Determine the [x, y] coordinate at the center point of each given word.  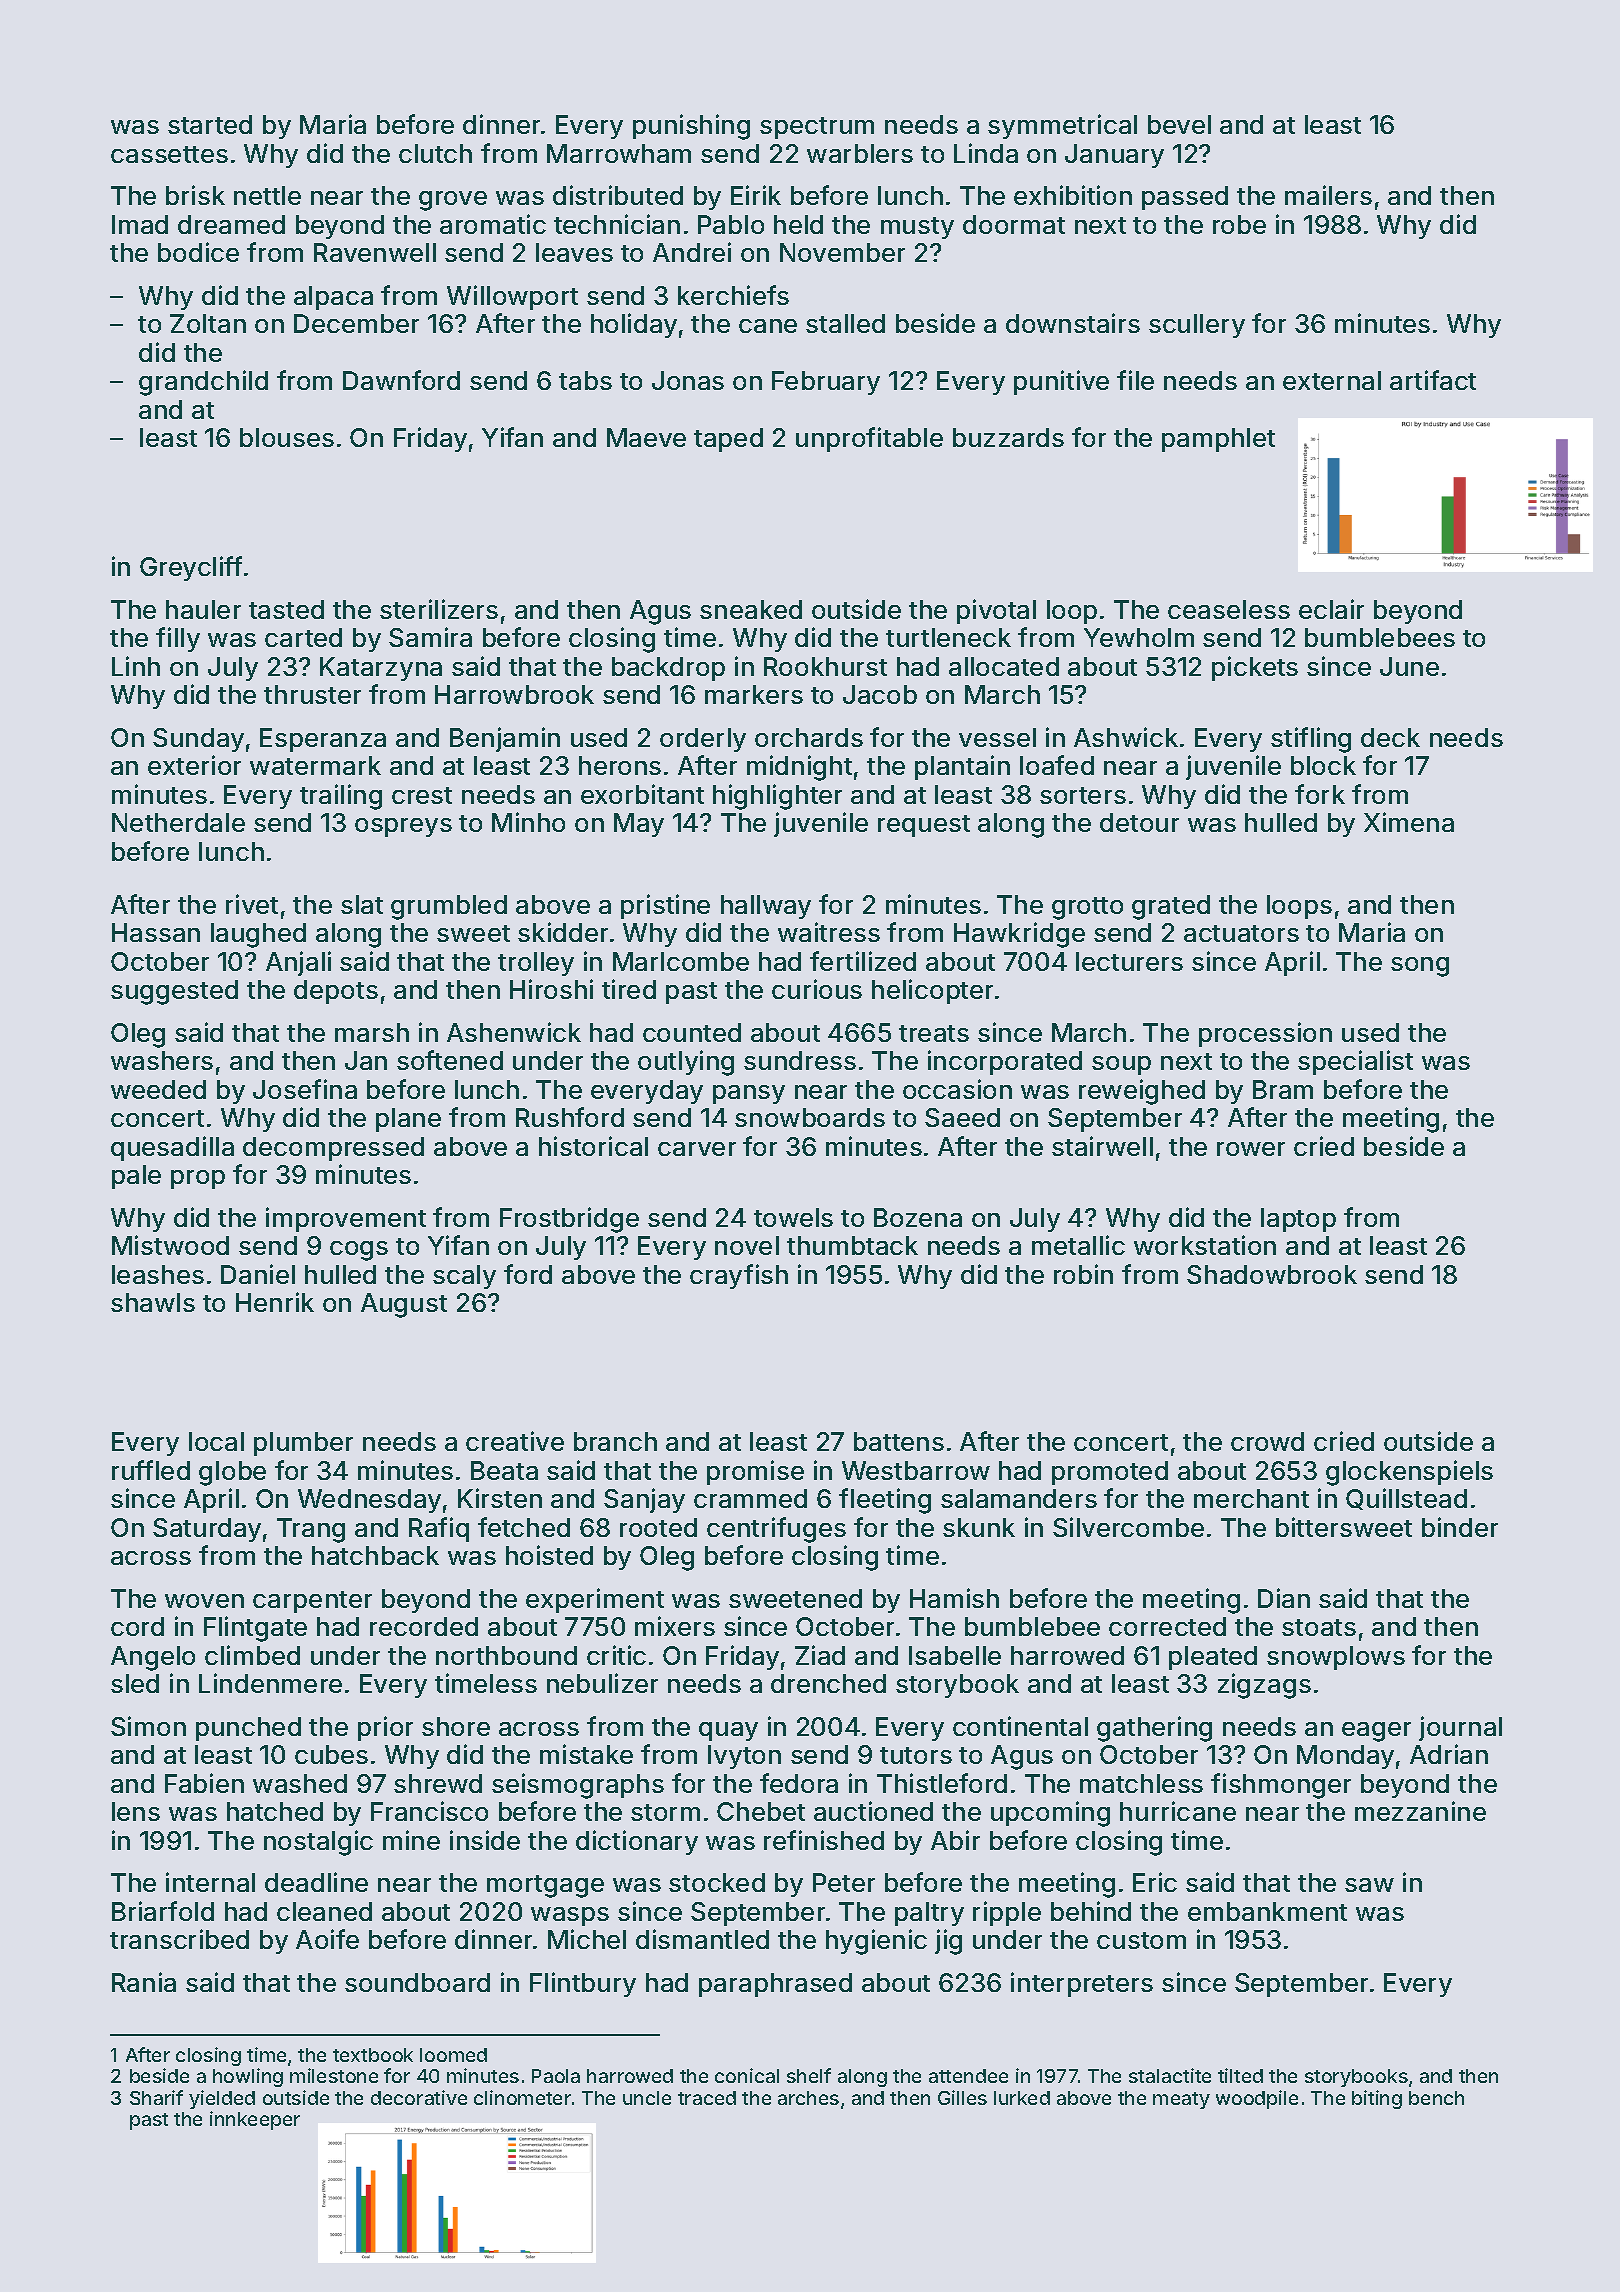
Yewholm [1139, 637]
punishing [691, 127]
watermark [315, 765]
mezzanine [1420, 1811]
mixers [675, 1626]
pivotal [996, 611]
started [210, 124]
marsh [372, 1032]
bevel [1179, 124]
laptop [1298, 1220]
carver [697, 1149]
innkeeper [255, 2120]
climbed [252, 1655]
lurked [1022, 2098]
